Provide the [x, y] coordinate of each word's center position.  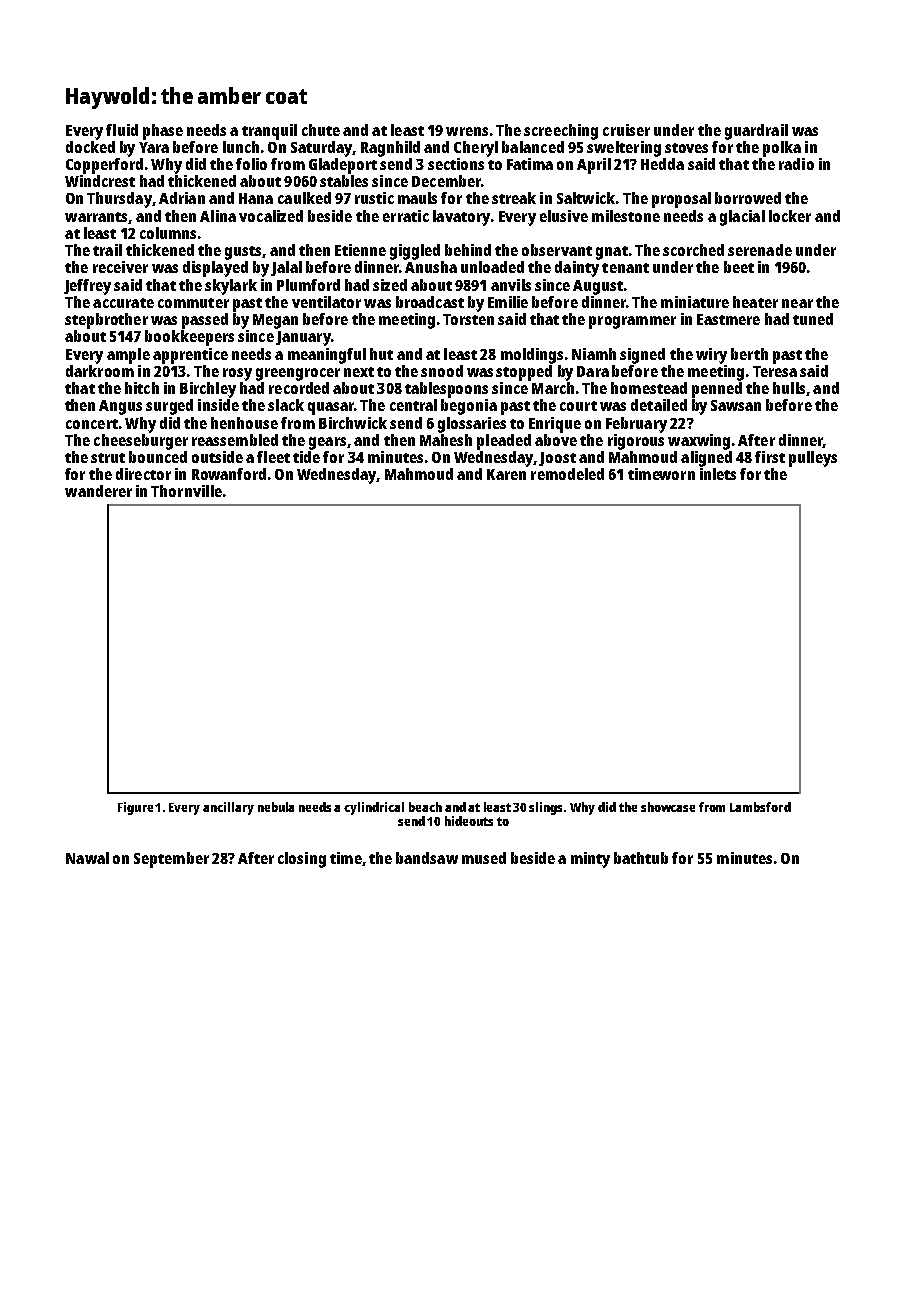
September [171, 860]
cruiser [626, 130]
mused [484, 858]
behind [468, 250]
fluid [122, 130]
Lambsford [760, 807]
